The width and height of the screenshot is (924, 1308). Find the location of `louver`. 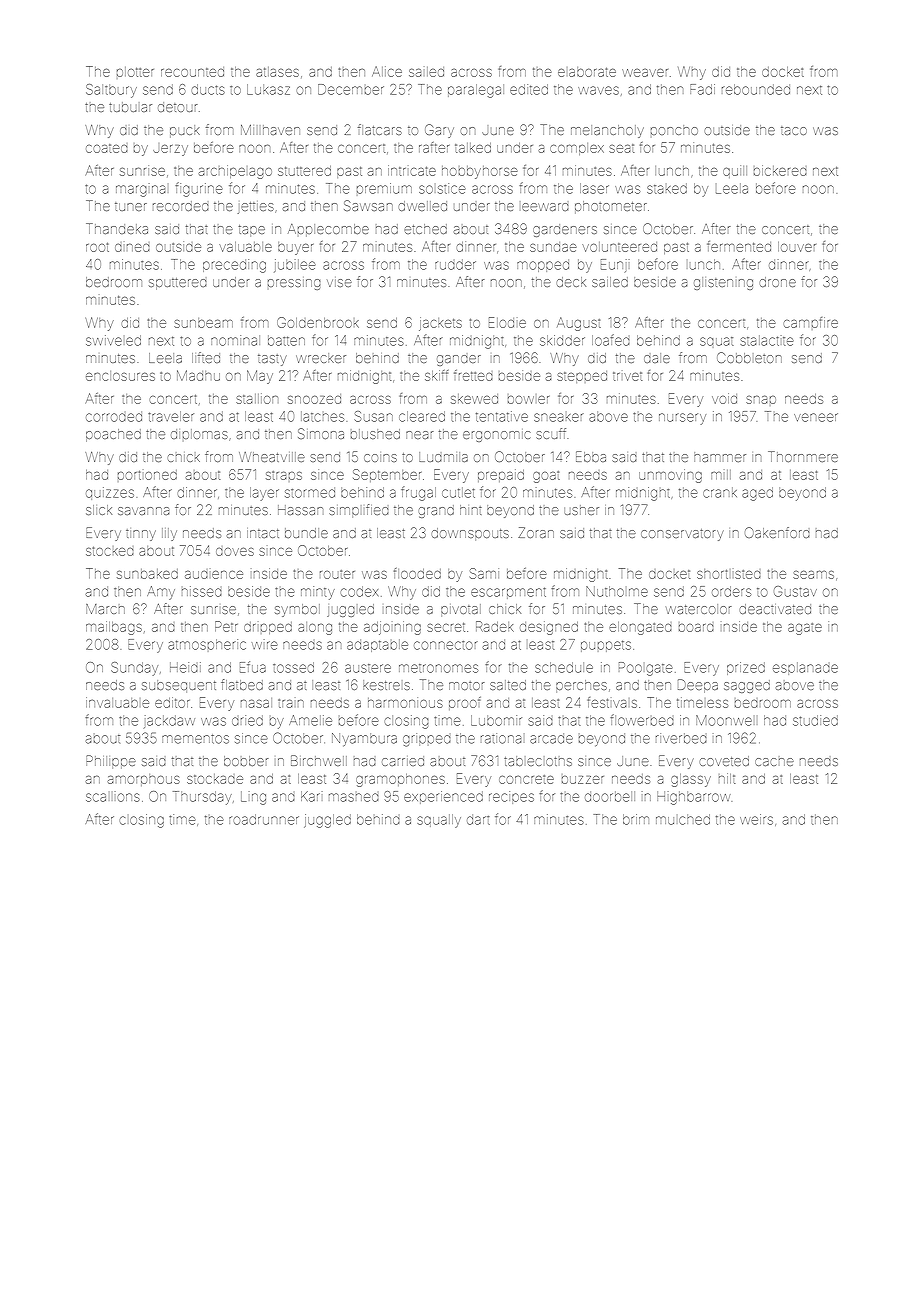

louver is located at coordinates (797, 247).
